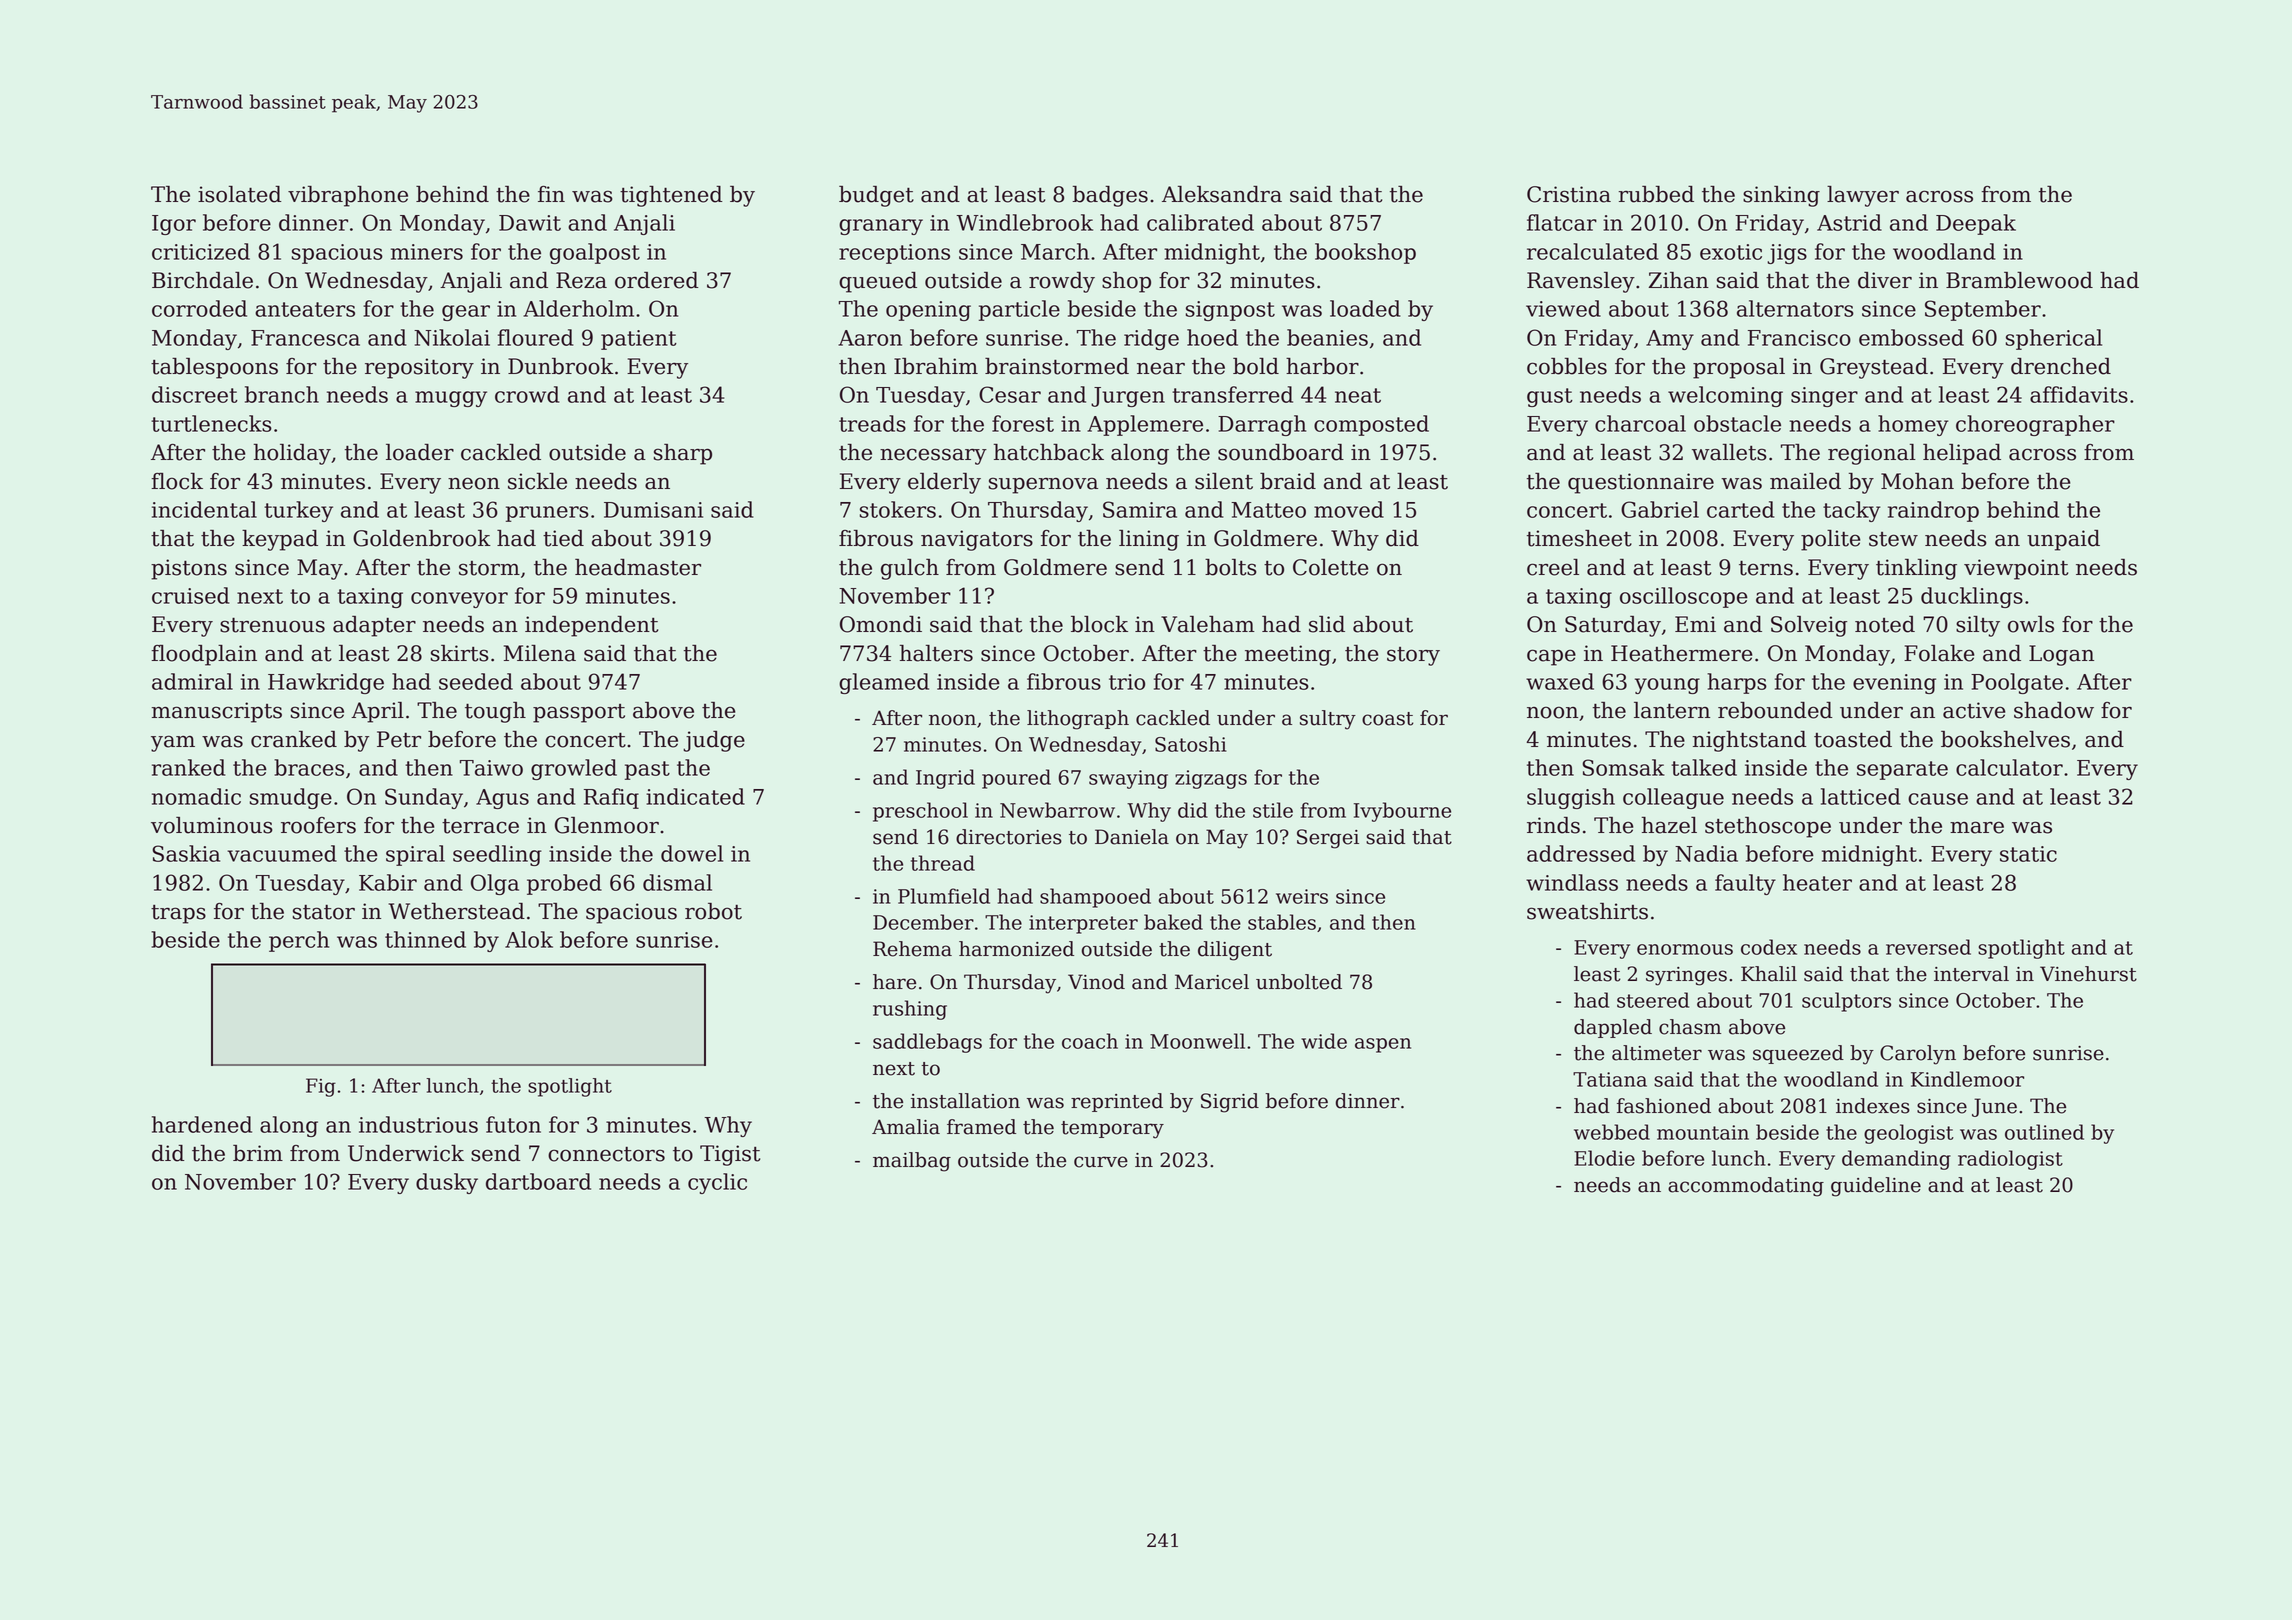 The height and width of the screenshot is (1620, 2292). Describe the element at coordinates (204, 655) in the screenshot. I see `floodplain` at that location.
